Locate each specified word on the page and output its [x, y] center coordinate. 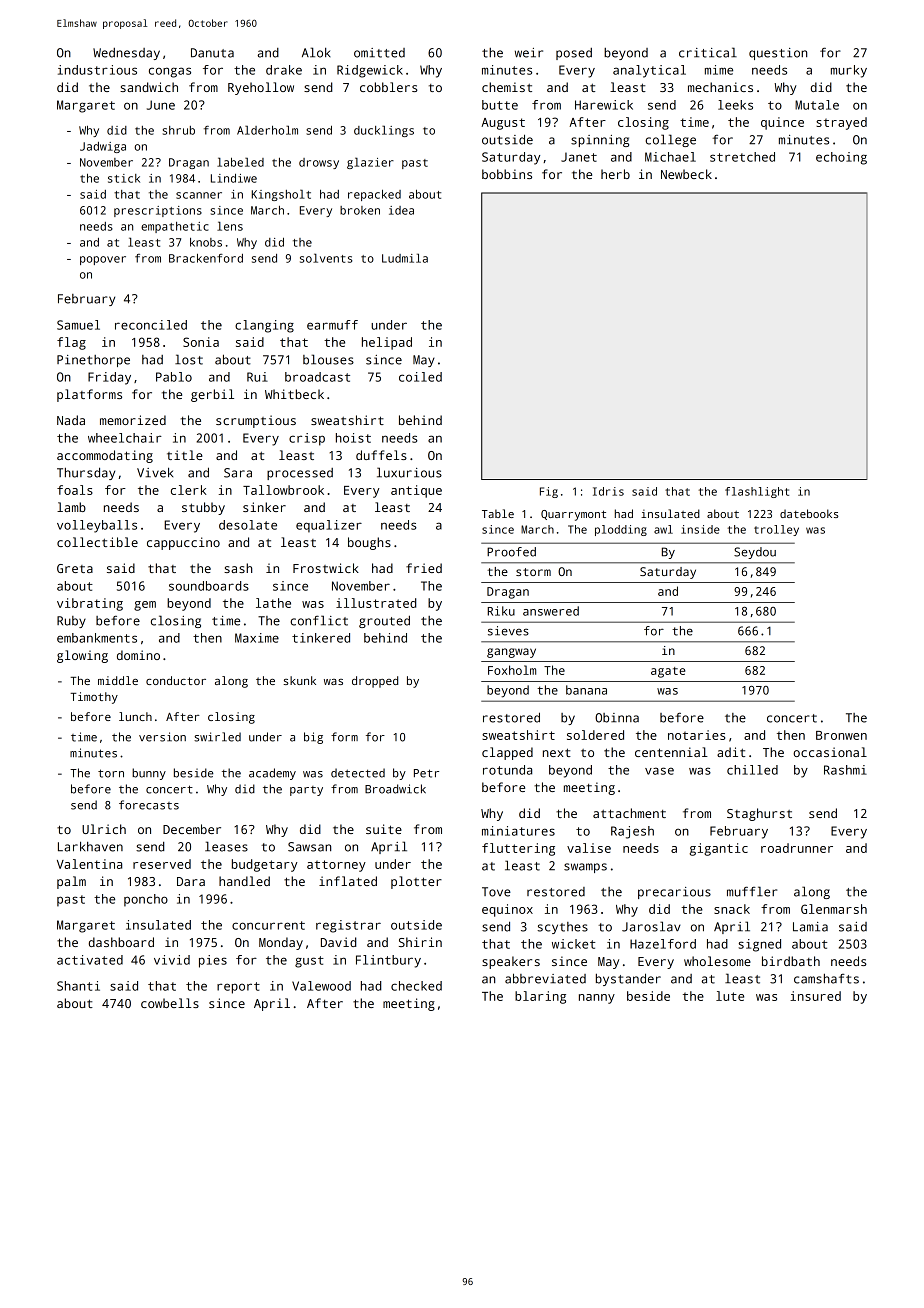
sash [238, 568]
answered [551, 611]
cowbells [170, 1003]
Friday [109, 378]
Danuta [212, 53]
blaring [540, 997]
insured [815, 996]
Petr [426, 773]
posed [574, 54]
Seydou [755, 553]
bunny [149, 774]
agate [668, 672]
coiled [420, 377]
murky [849, 71]
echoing [841, 158]
